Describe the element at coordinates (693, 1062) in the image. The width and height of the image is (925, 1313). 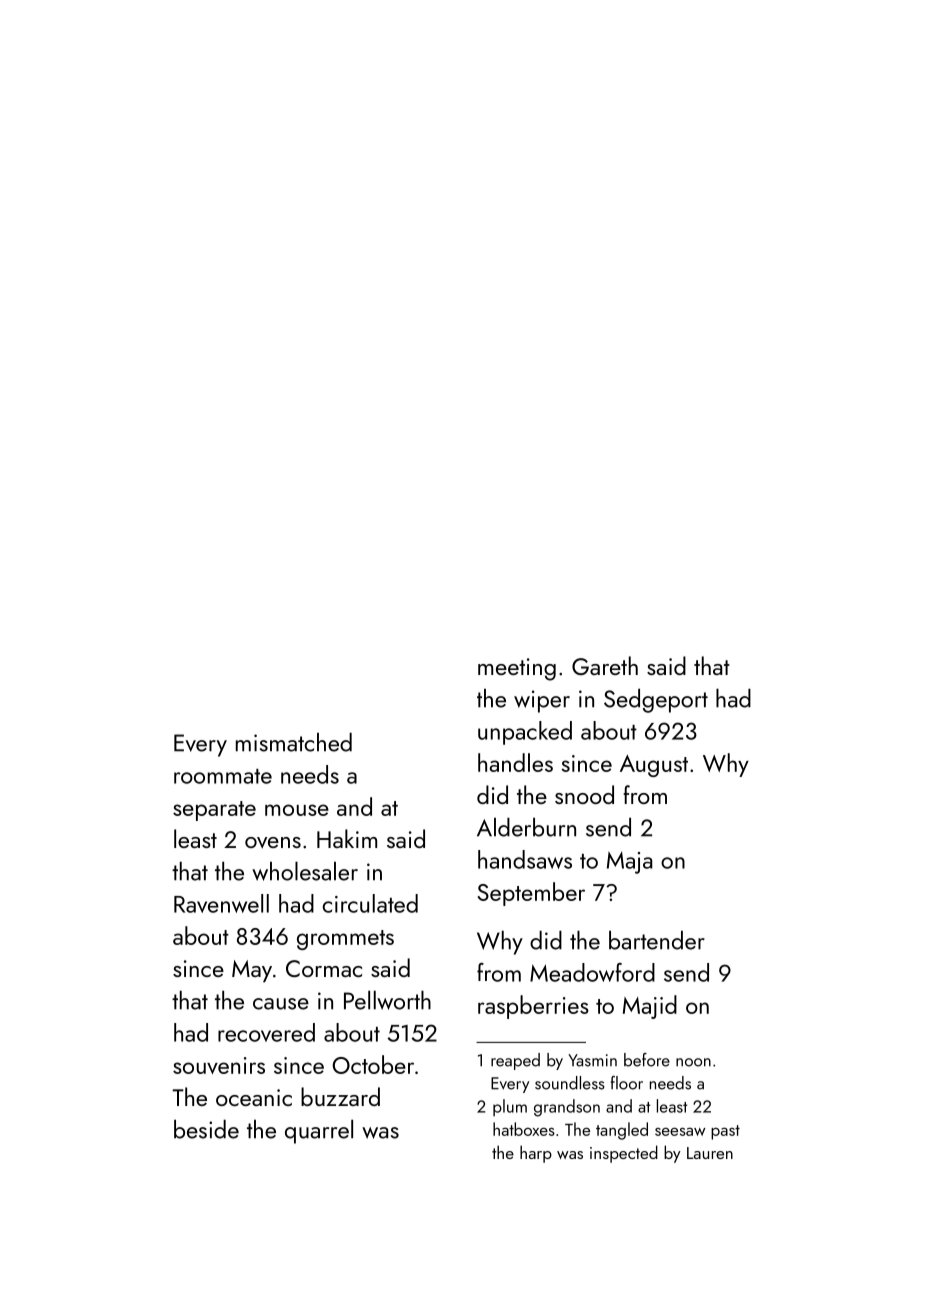
I see `noon` at that location.
